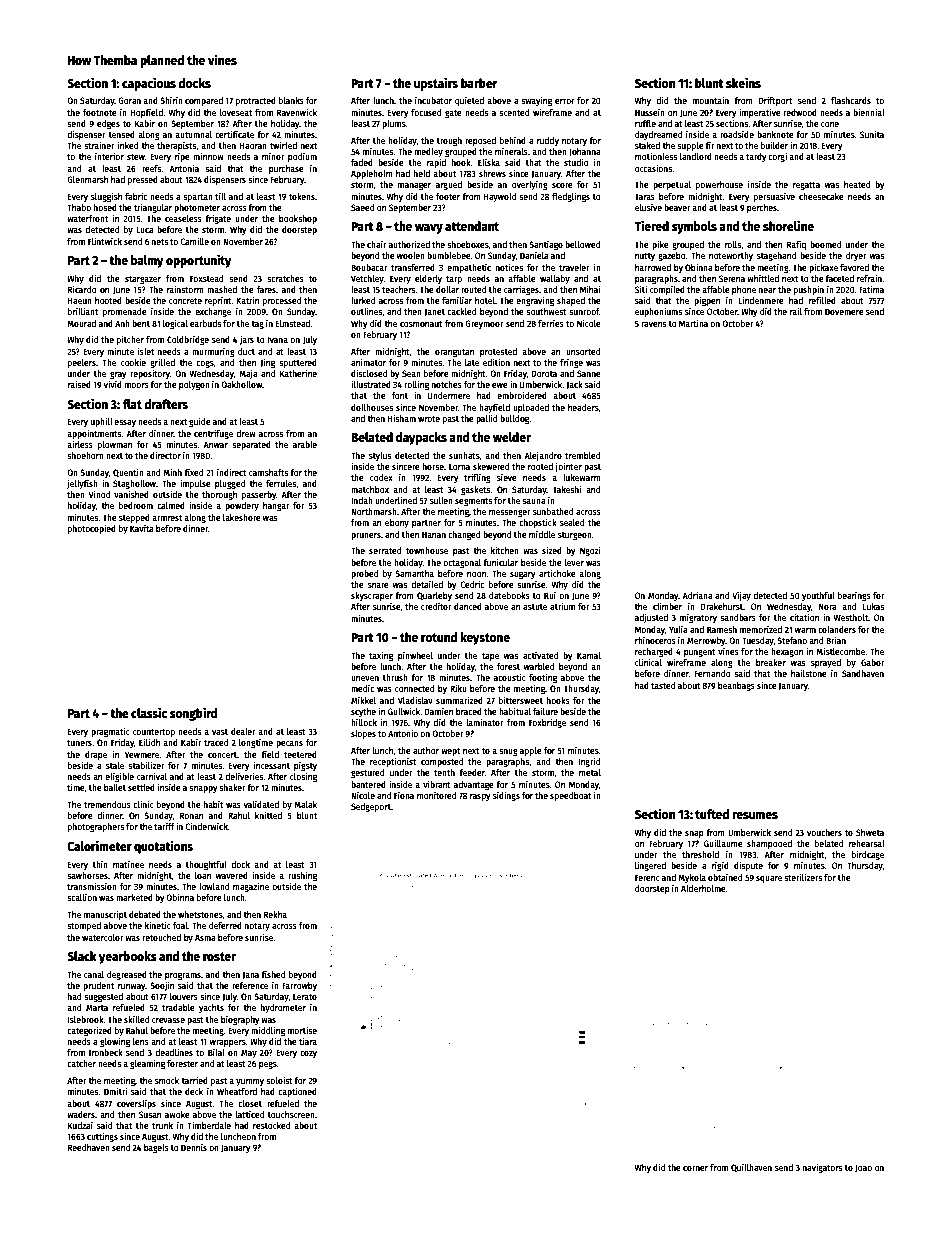 This page has width=952, height=1233. Describe the element at coordinates (743, 82) in the page. I see `skeins` at that location.
